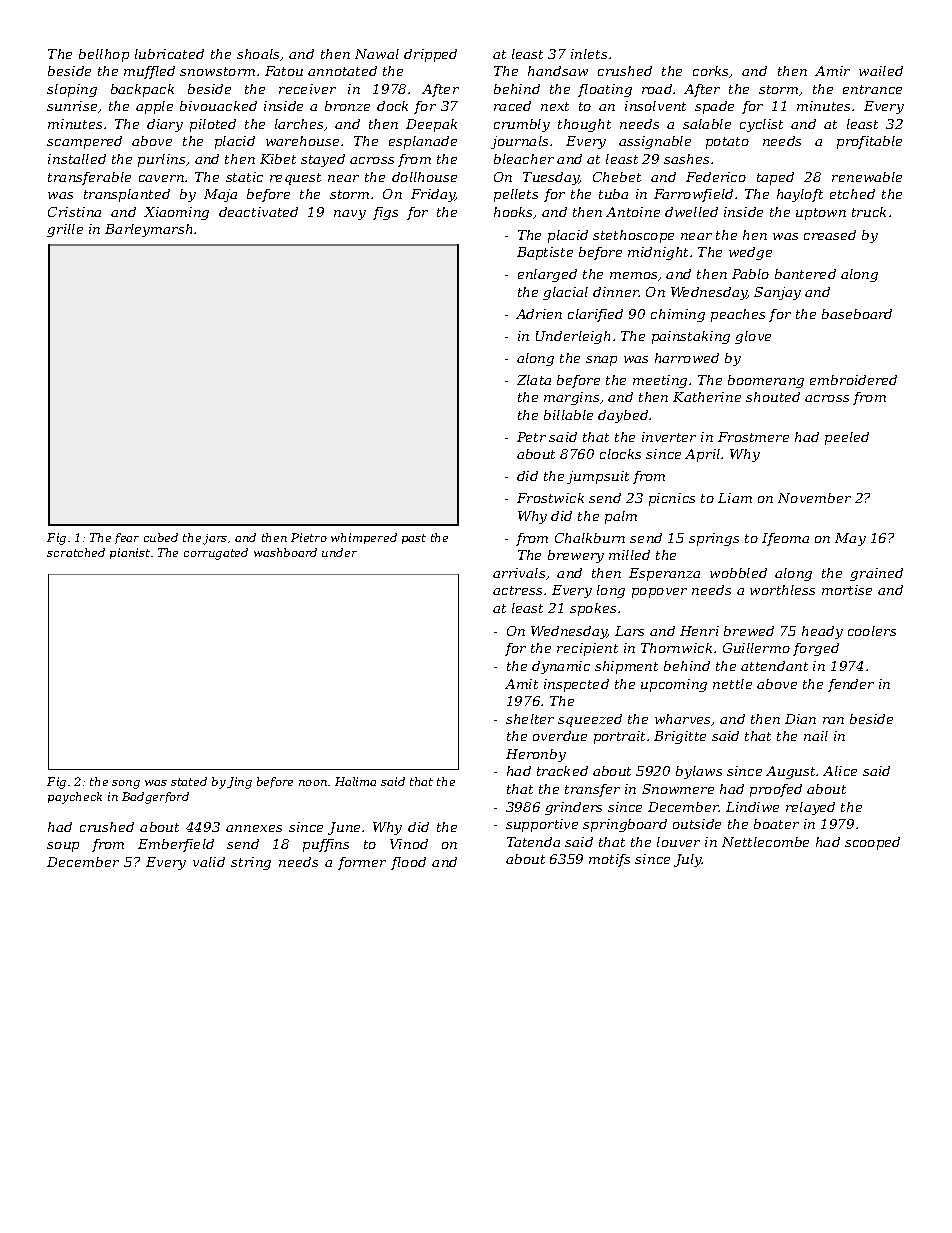  I want to click on deactivated, so click(258, 212).
